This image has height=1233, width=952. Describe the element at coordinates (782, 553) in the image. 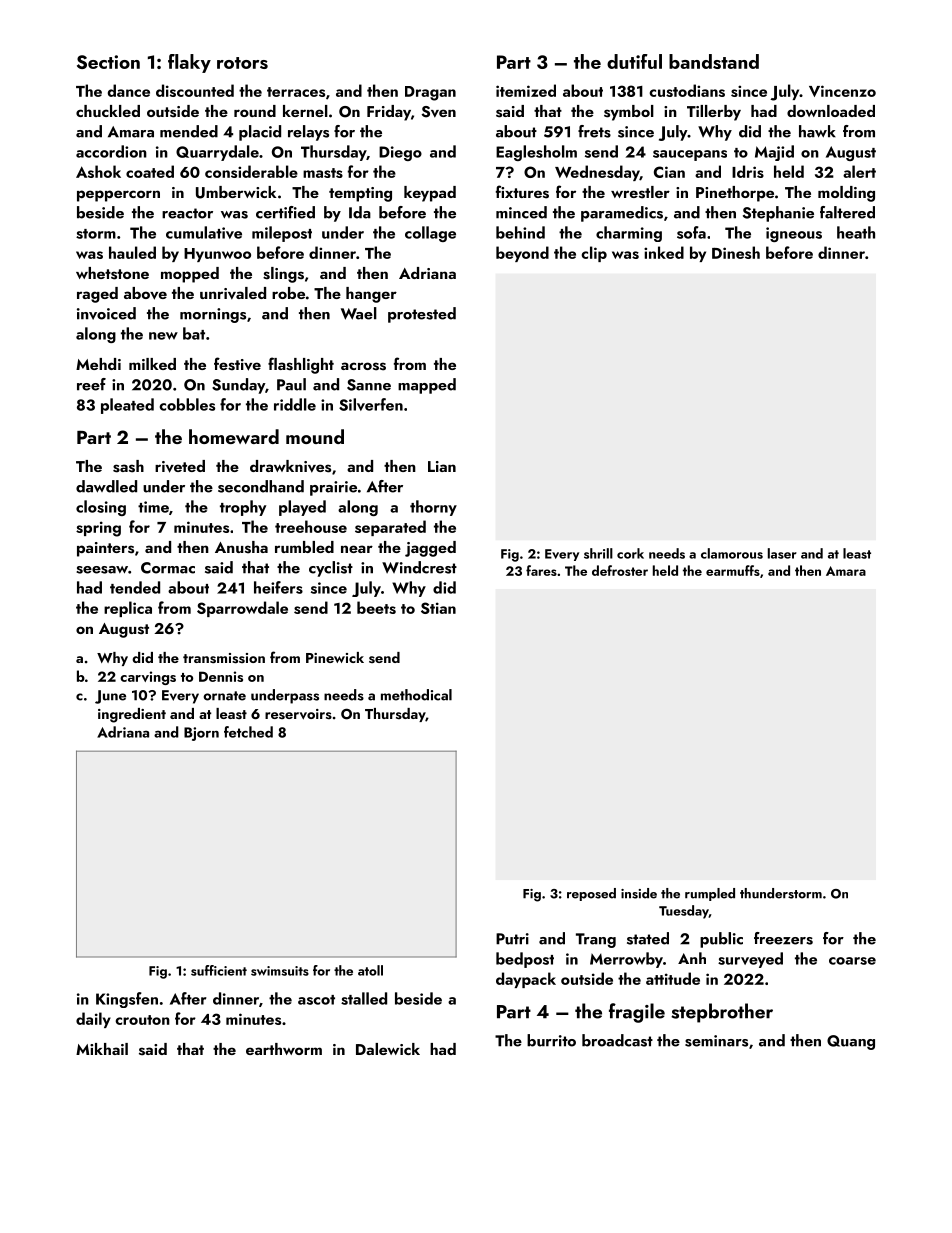

I see `laser` at that location.
